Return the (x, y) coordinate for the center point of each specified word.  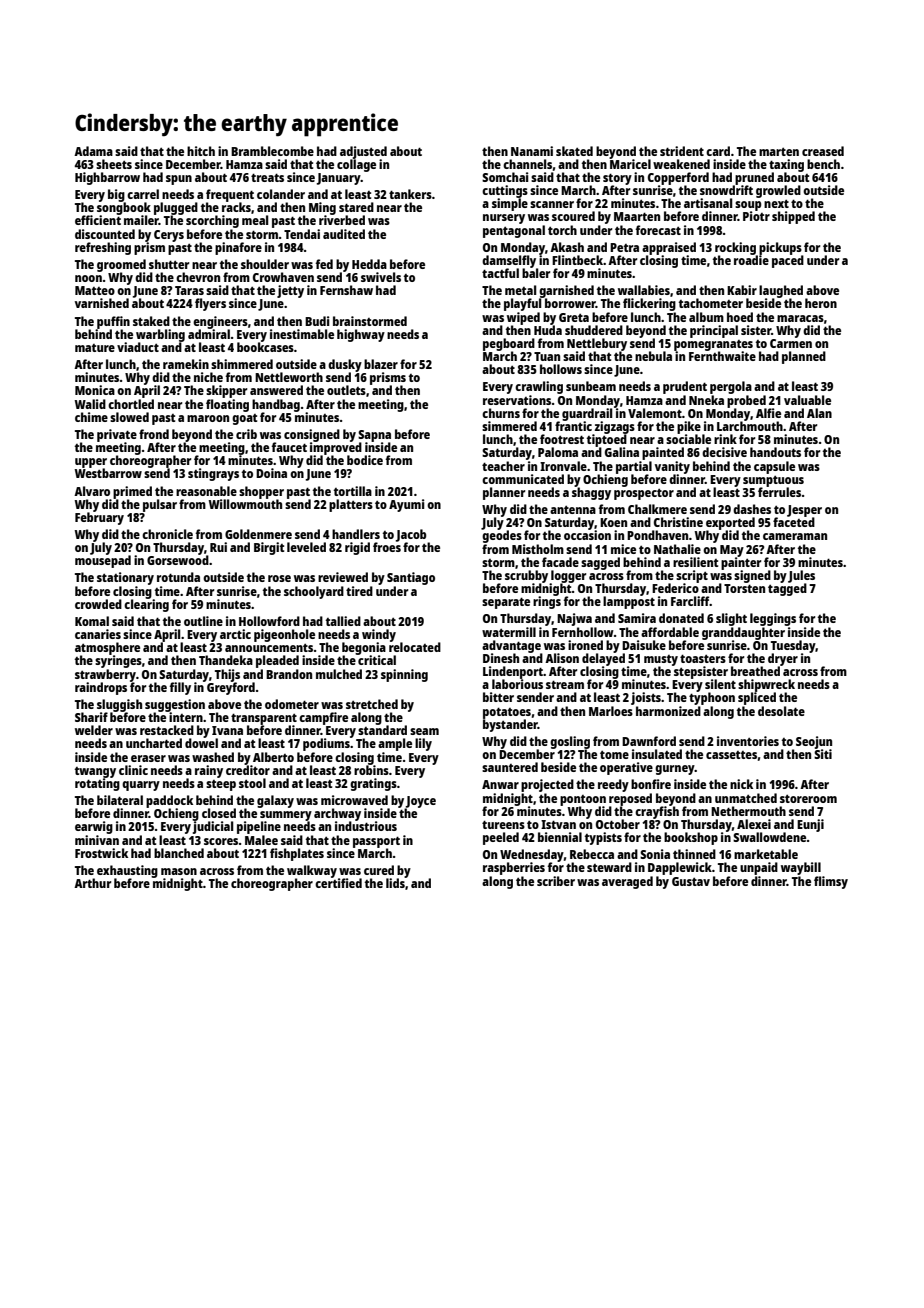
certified (338, 883)
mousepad (103, 562)
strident (682, 151)
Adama (93, 151)
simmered (509, 426)
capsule (774, 467)
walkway (312, 871)
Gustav (691, 881)
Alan (819, 413)
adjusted (363, 152)
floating (227, 405)
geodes (502, 537)
